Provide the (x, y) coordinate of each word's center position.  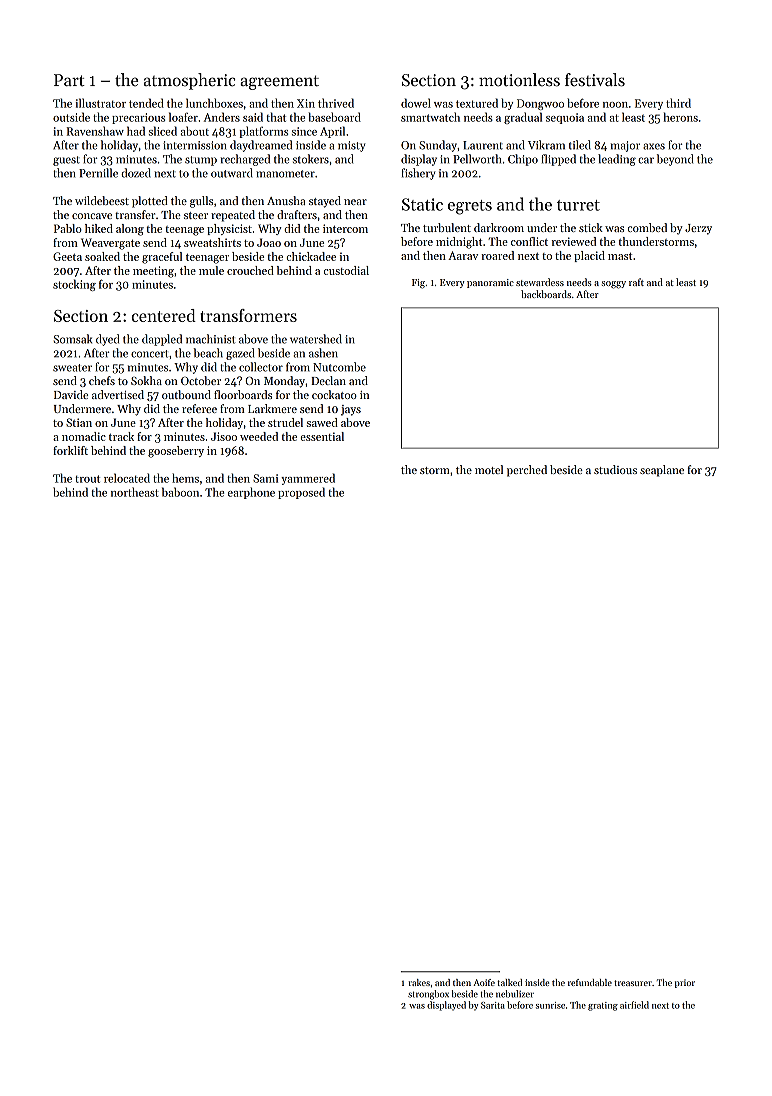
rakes (419, 982)
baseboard (335, 117)
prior (685, 983)
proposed (301, 493)
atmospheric (190, 81)
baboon (180, 492)
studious (615, 469)
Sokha (146, 380)
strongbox (428, 995)
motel (489, 469)
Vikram (546, 145)
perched (527, 471)
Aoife (484, 982)
